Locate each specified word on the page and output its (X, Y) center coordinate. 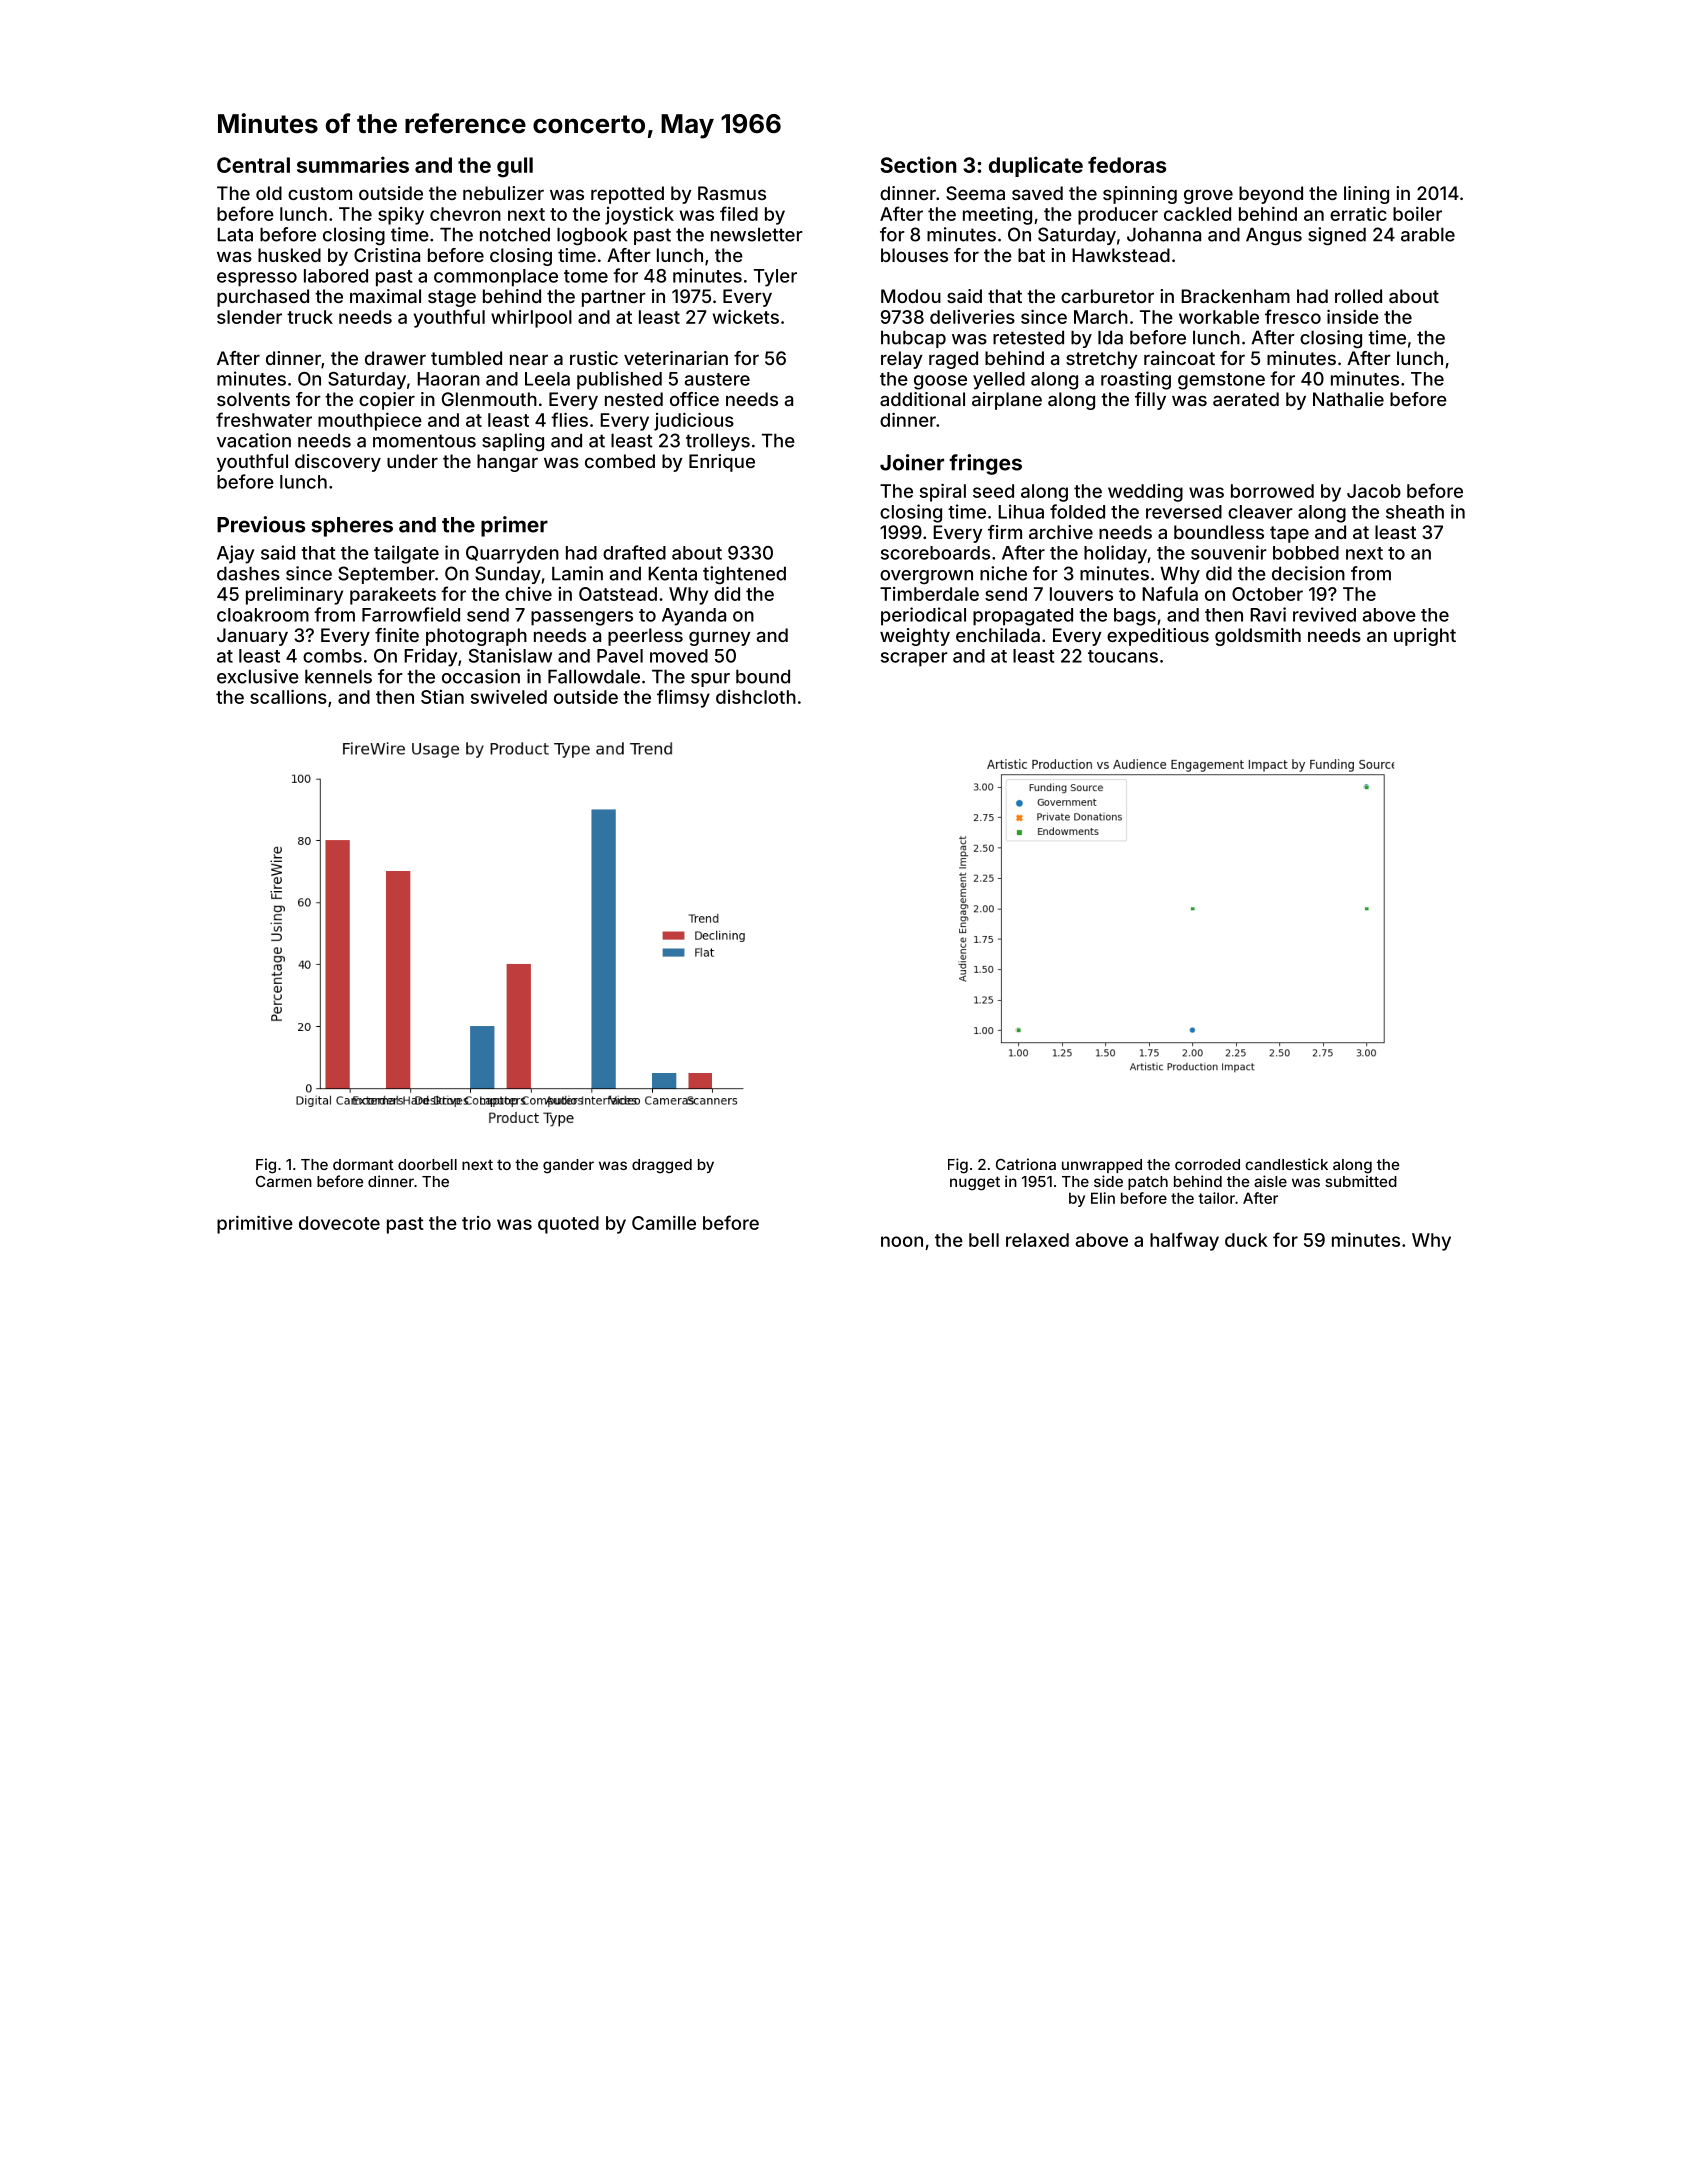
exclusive (258, 676)
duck (1246, 1240)
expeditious (1158, 637)
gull (515, 167)
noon (902, 1241)
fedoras (1127, 165)
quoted (568, 1225)
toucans (1123, 656)
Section (918, 164)
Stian (442, 697)
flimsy (683, 698)
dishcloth (756, 697)
